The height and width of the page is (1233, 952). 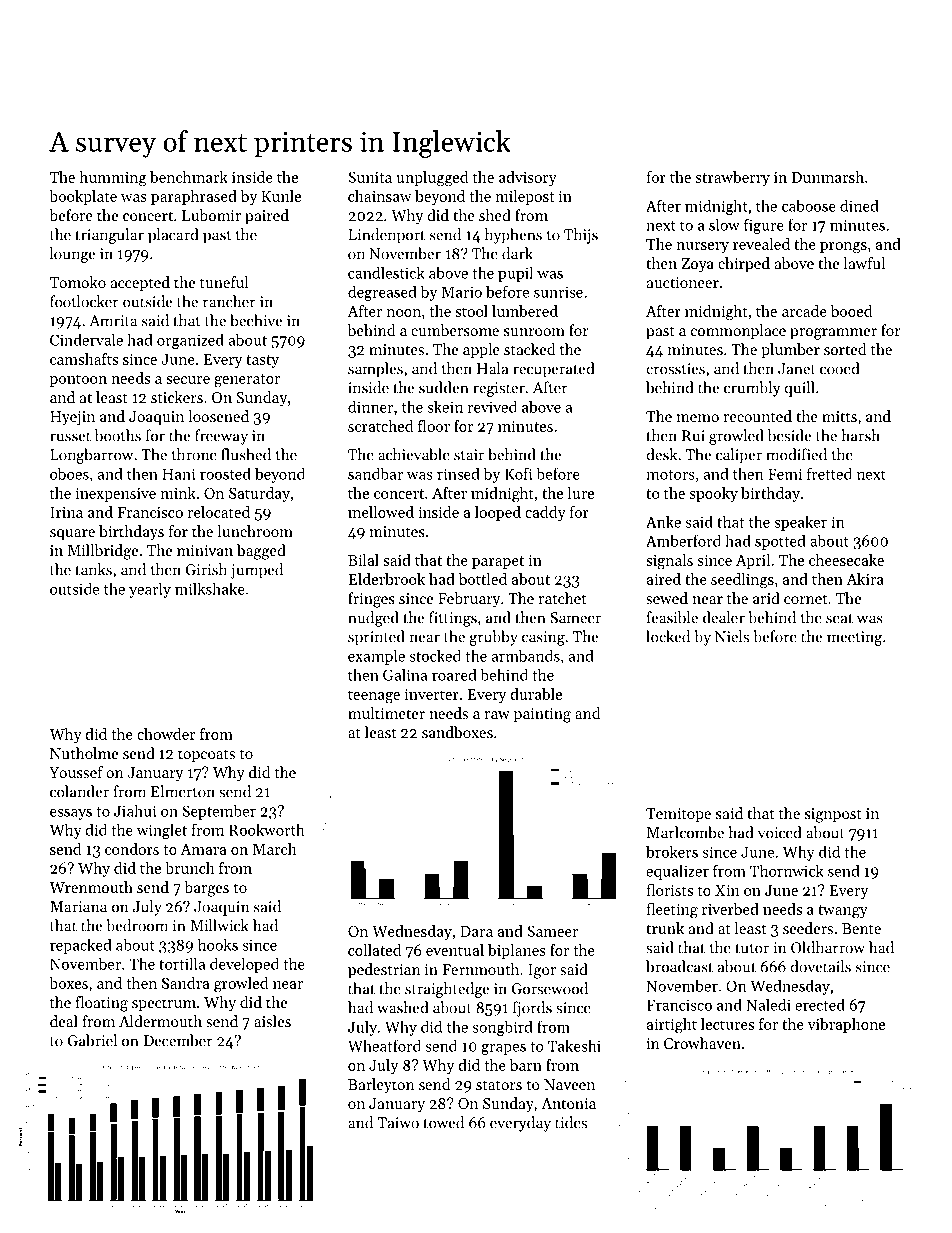 What do you see at coordinates (374, 697) in the page?
I see `teenage` at bounding box center [374, 697].
